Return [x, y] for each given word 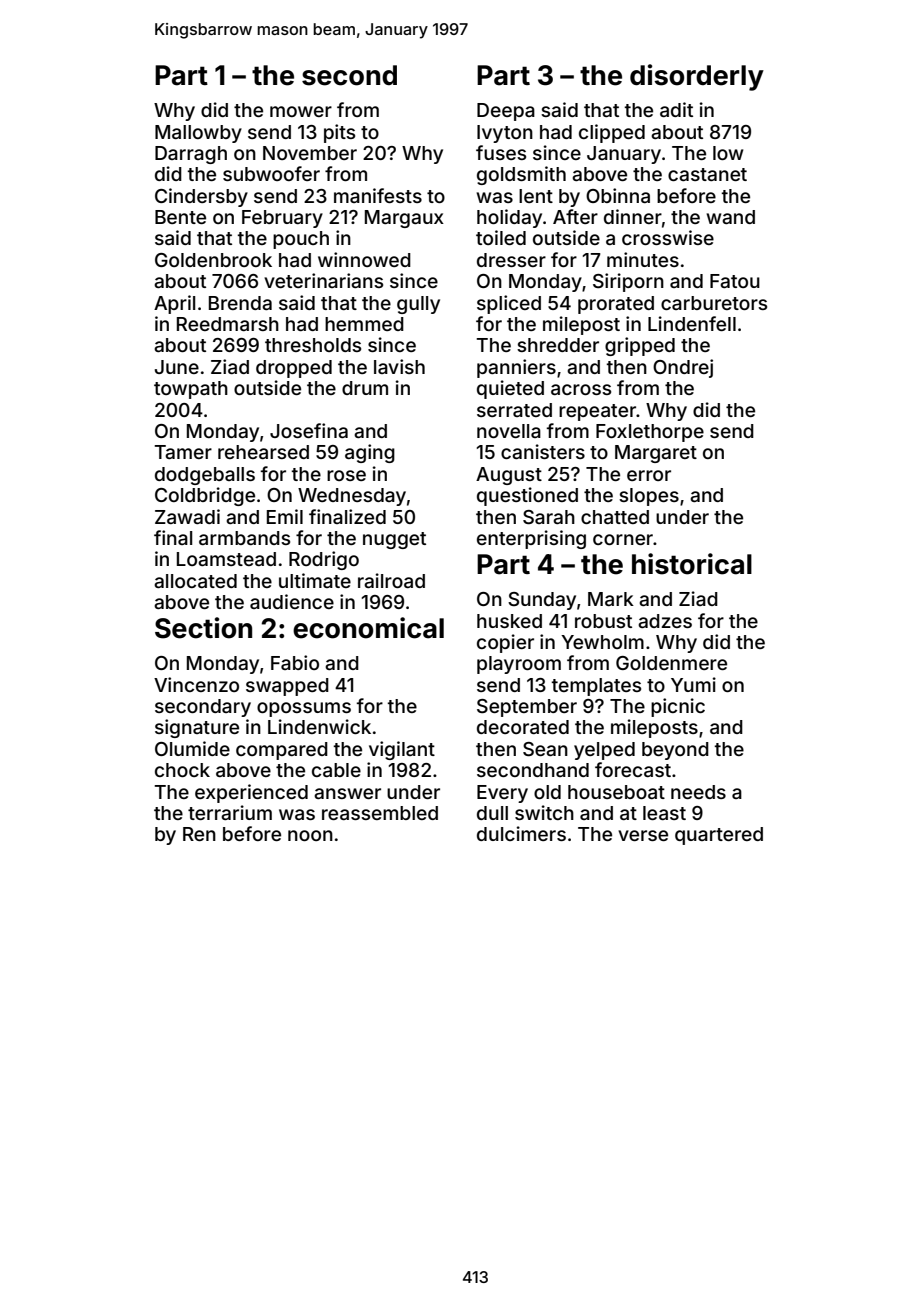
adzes [665, 621]
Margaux [404, 219]
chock [182, 770]
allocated [195, 581]
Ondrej [683, 368]
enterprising [531, 539]
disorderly [697, 77]
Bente [180, 217]
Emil [285, 516]
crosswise [668, 237]
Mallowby [198, 134]
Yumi [693, 684]
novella [509, 431]
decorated [523, 727]
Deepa [506, 112]
